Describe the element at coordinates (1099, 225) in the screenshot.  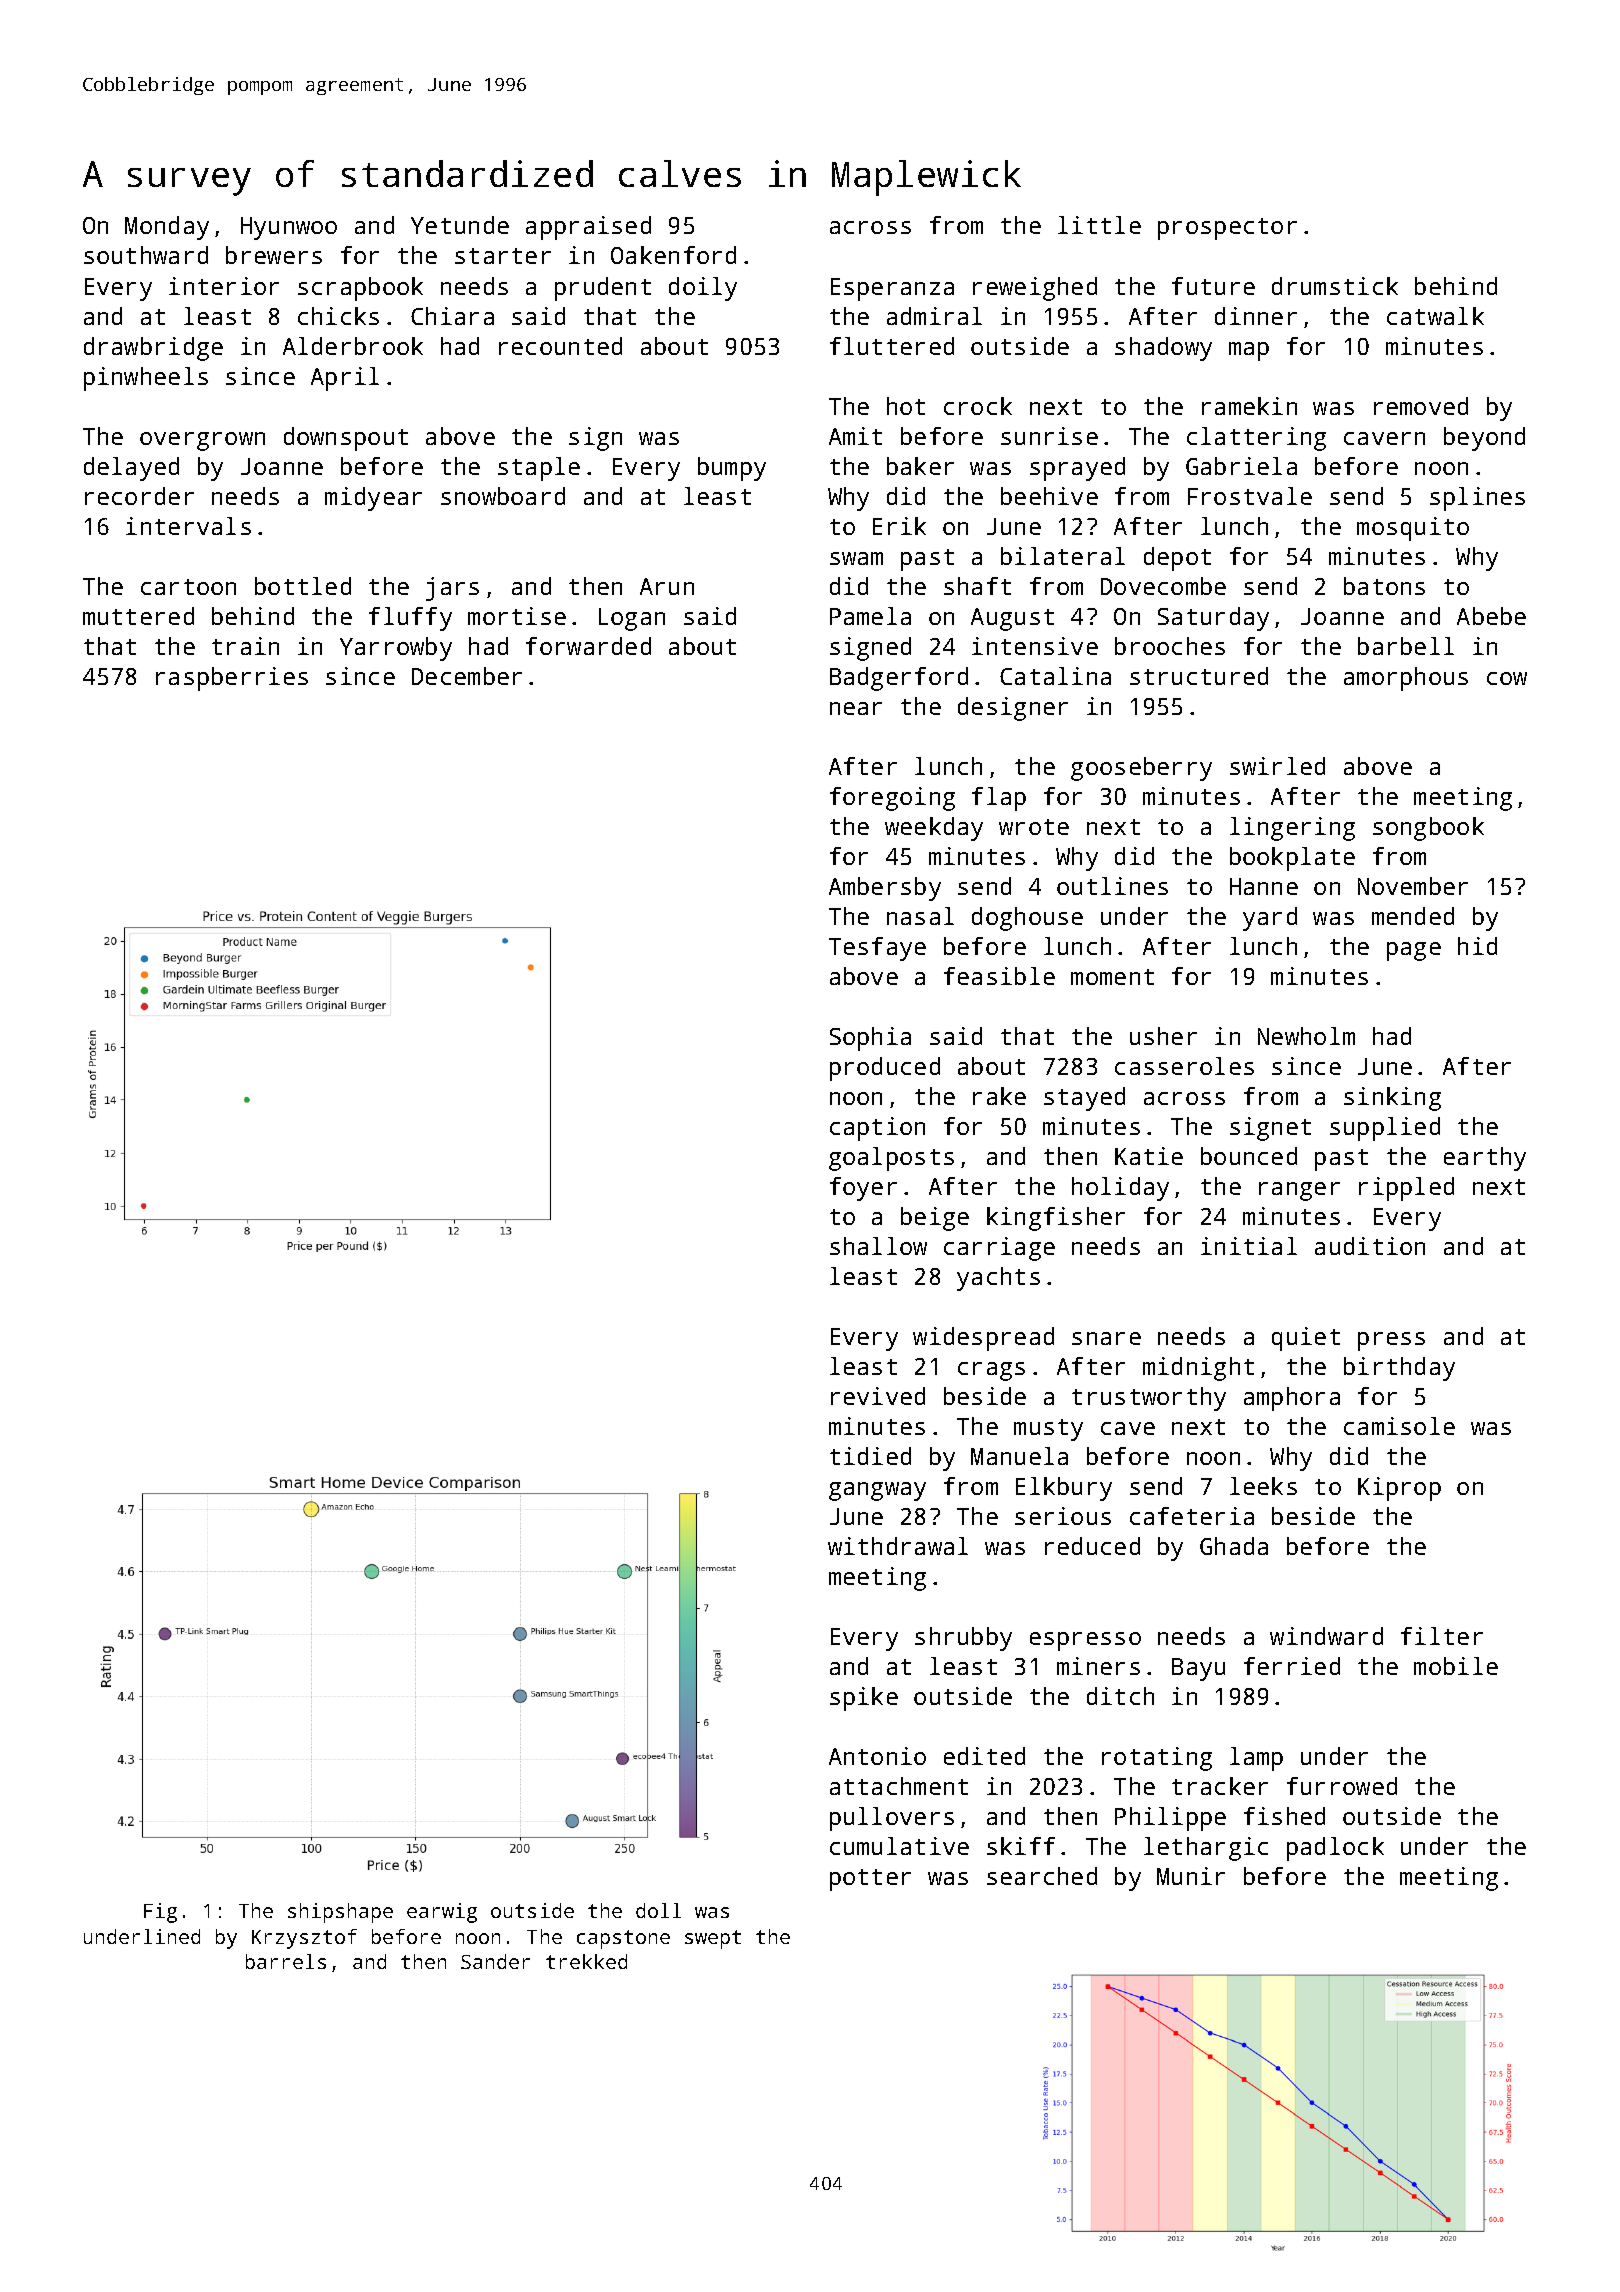
I see `little` at that location.
